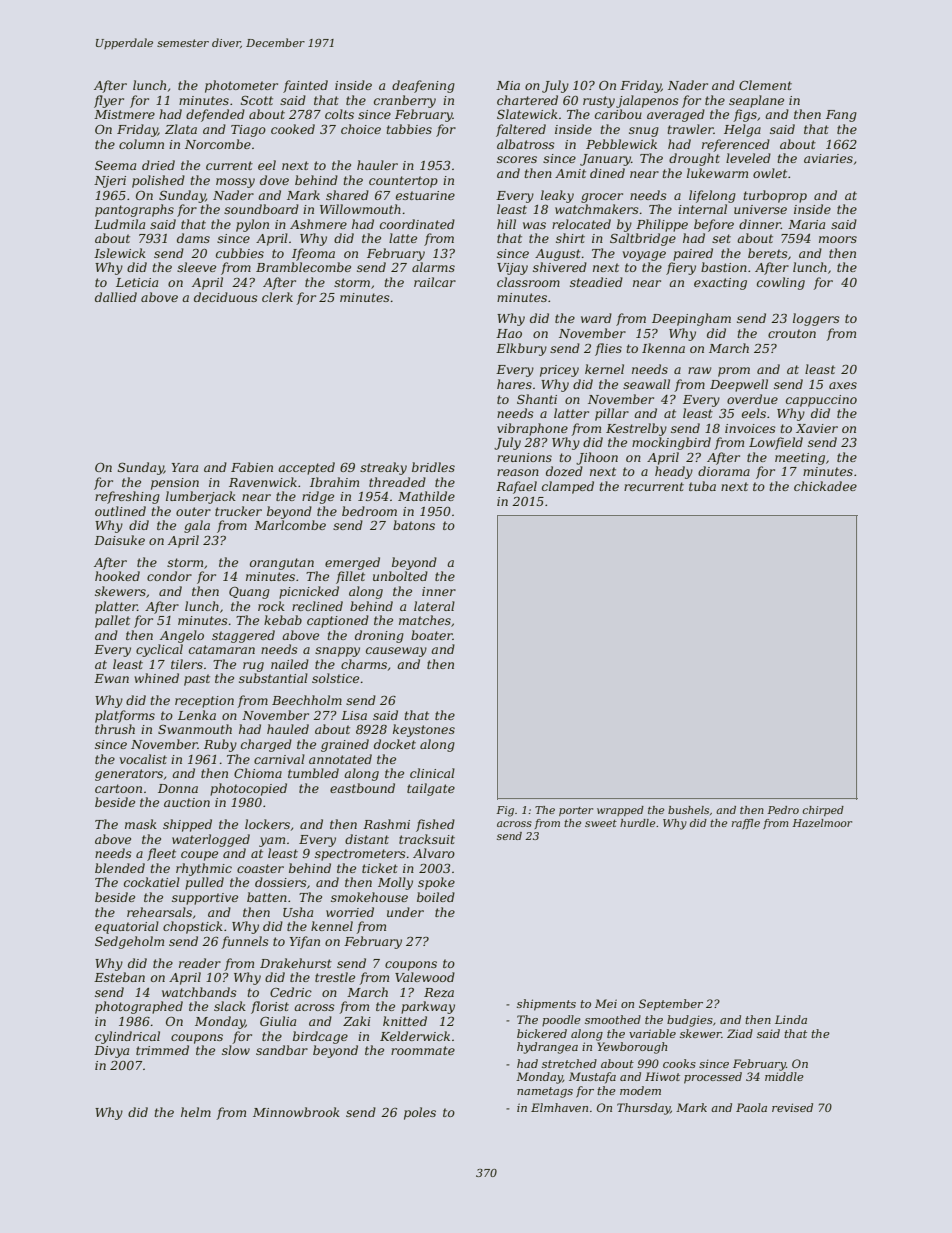 The image size is (952, 1233). Describe the element at coordinates (116, 297) in the document. I see `dallied` at that location.
